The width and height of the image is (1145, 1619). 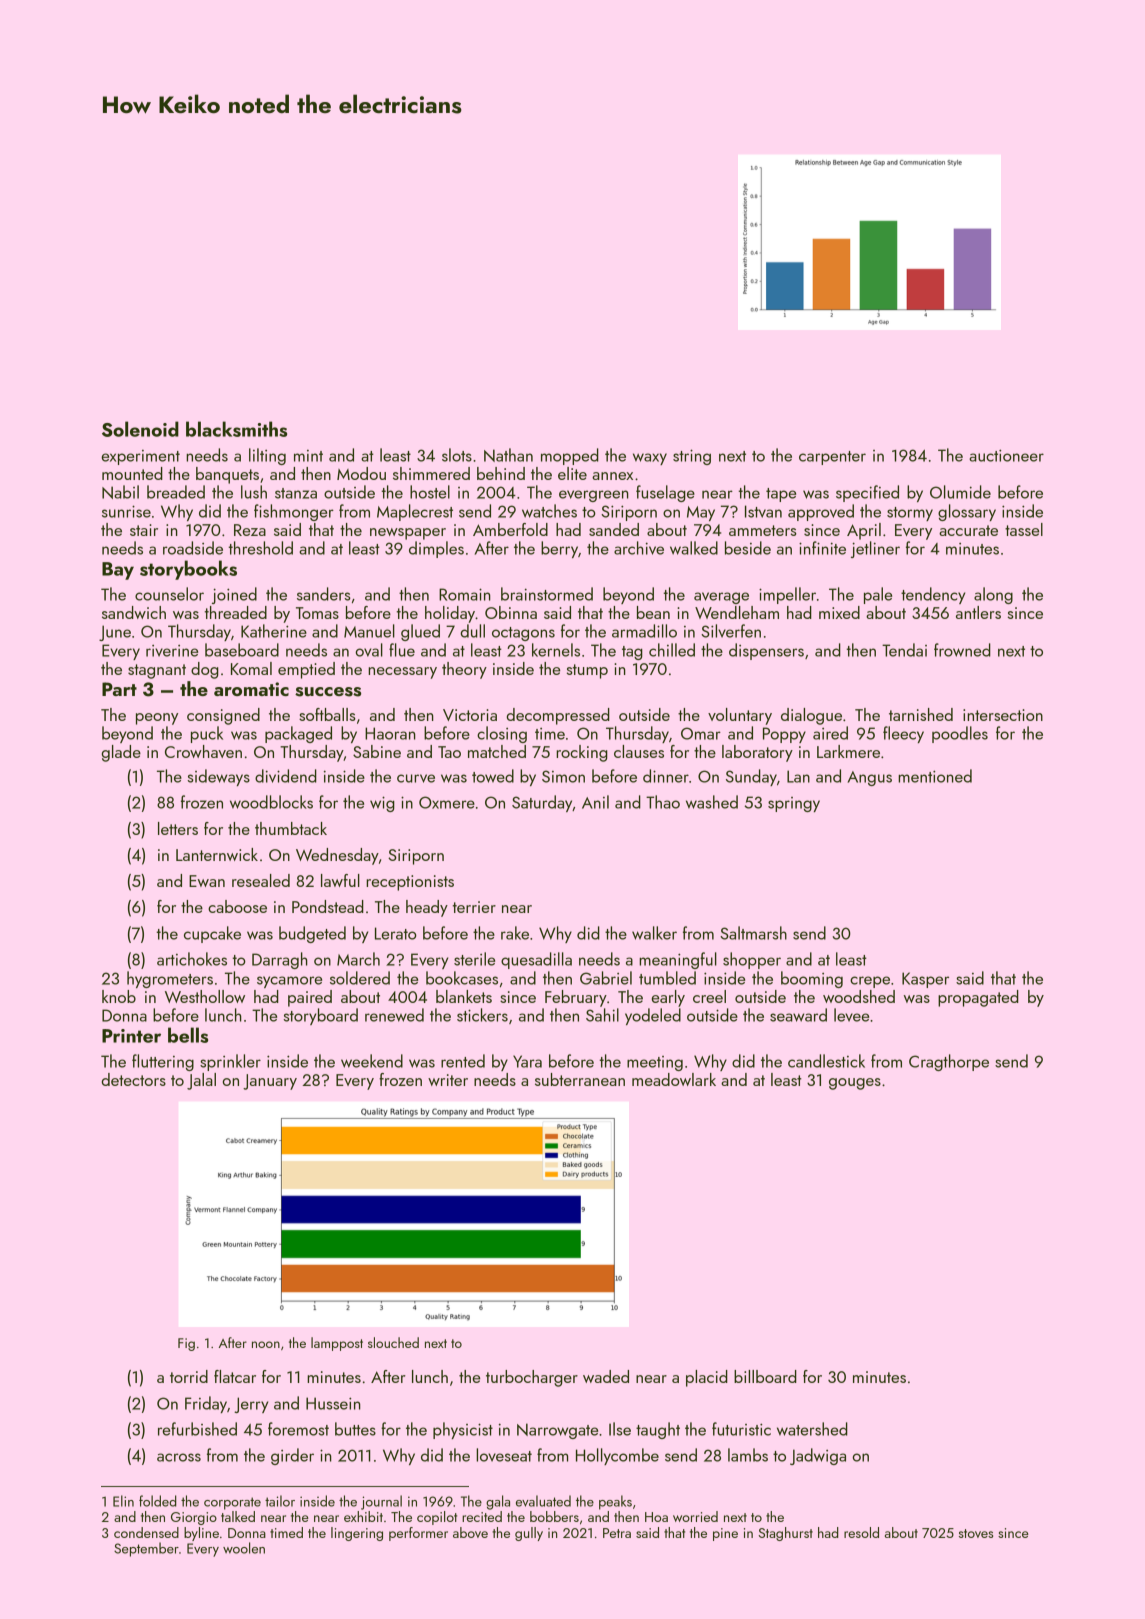 What do you see at coordinates (244, 1548) in the image?
I see `woolen` at bounding box center [244, 1548].
